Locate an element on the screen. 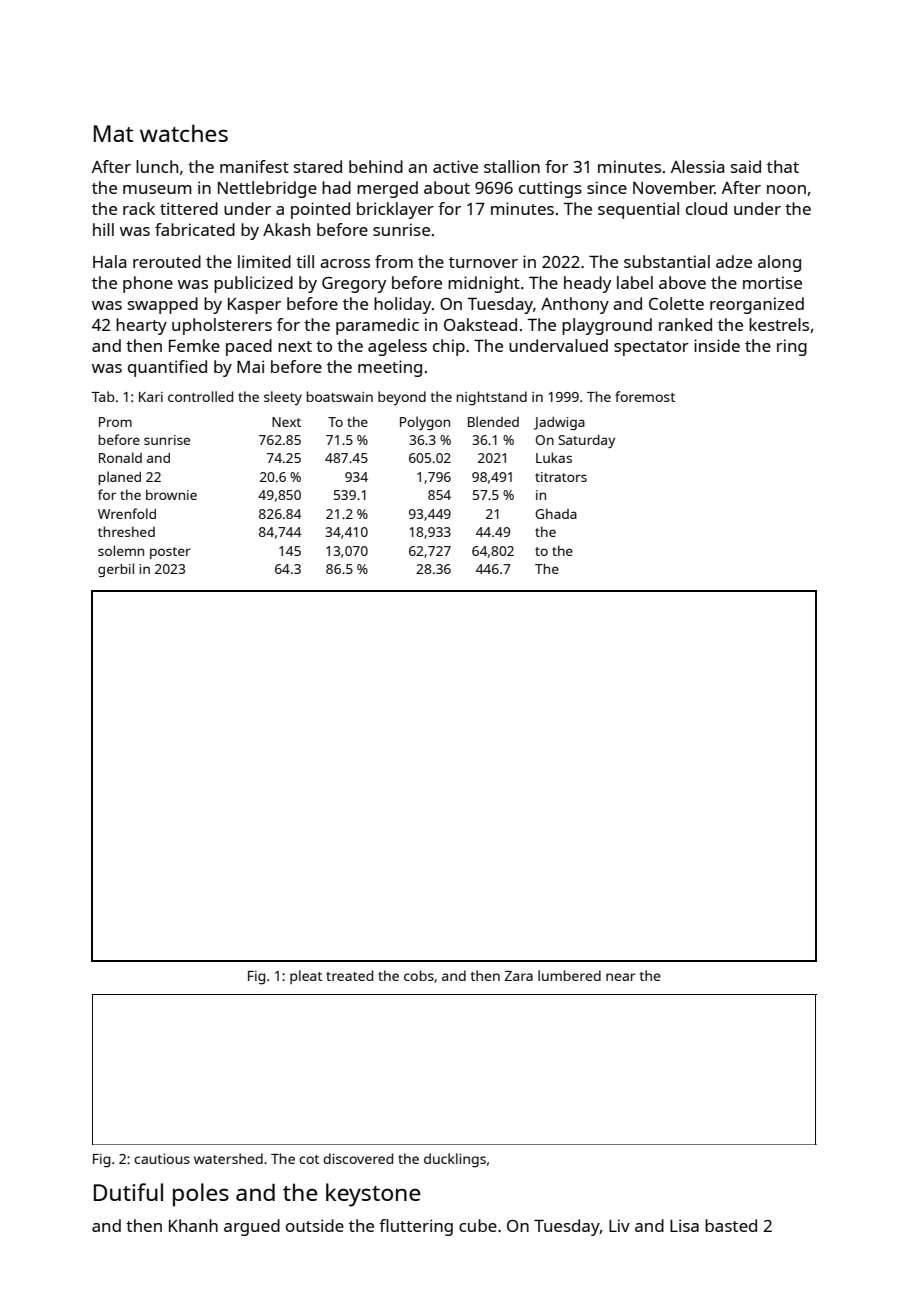 Image resolution: width=908 pixels, height=1316 pixels. titrators is located at coordinates (561, 477).
